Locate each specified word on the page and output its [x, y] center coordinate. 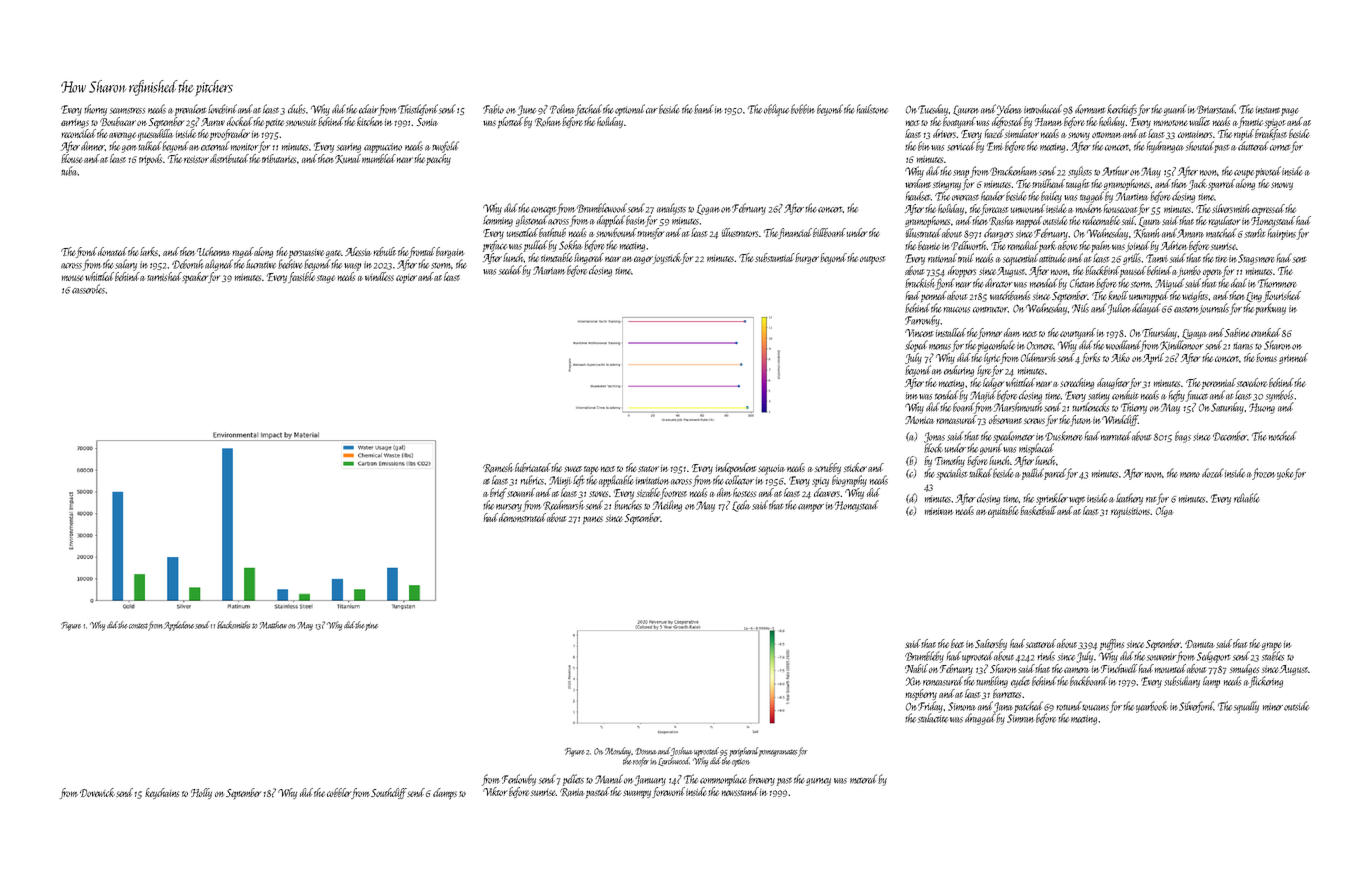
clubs [296, 109]
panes [593, 520]
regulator [1224, 221]
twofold [445, 147]
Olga [1165, 511]
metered [863, 779]
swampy [637, 794]
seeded [511, 270]
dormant [1090, 109]
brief [498, 493]
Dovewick [97, 792]
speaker [195, 277]
